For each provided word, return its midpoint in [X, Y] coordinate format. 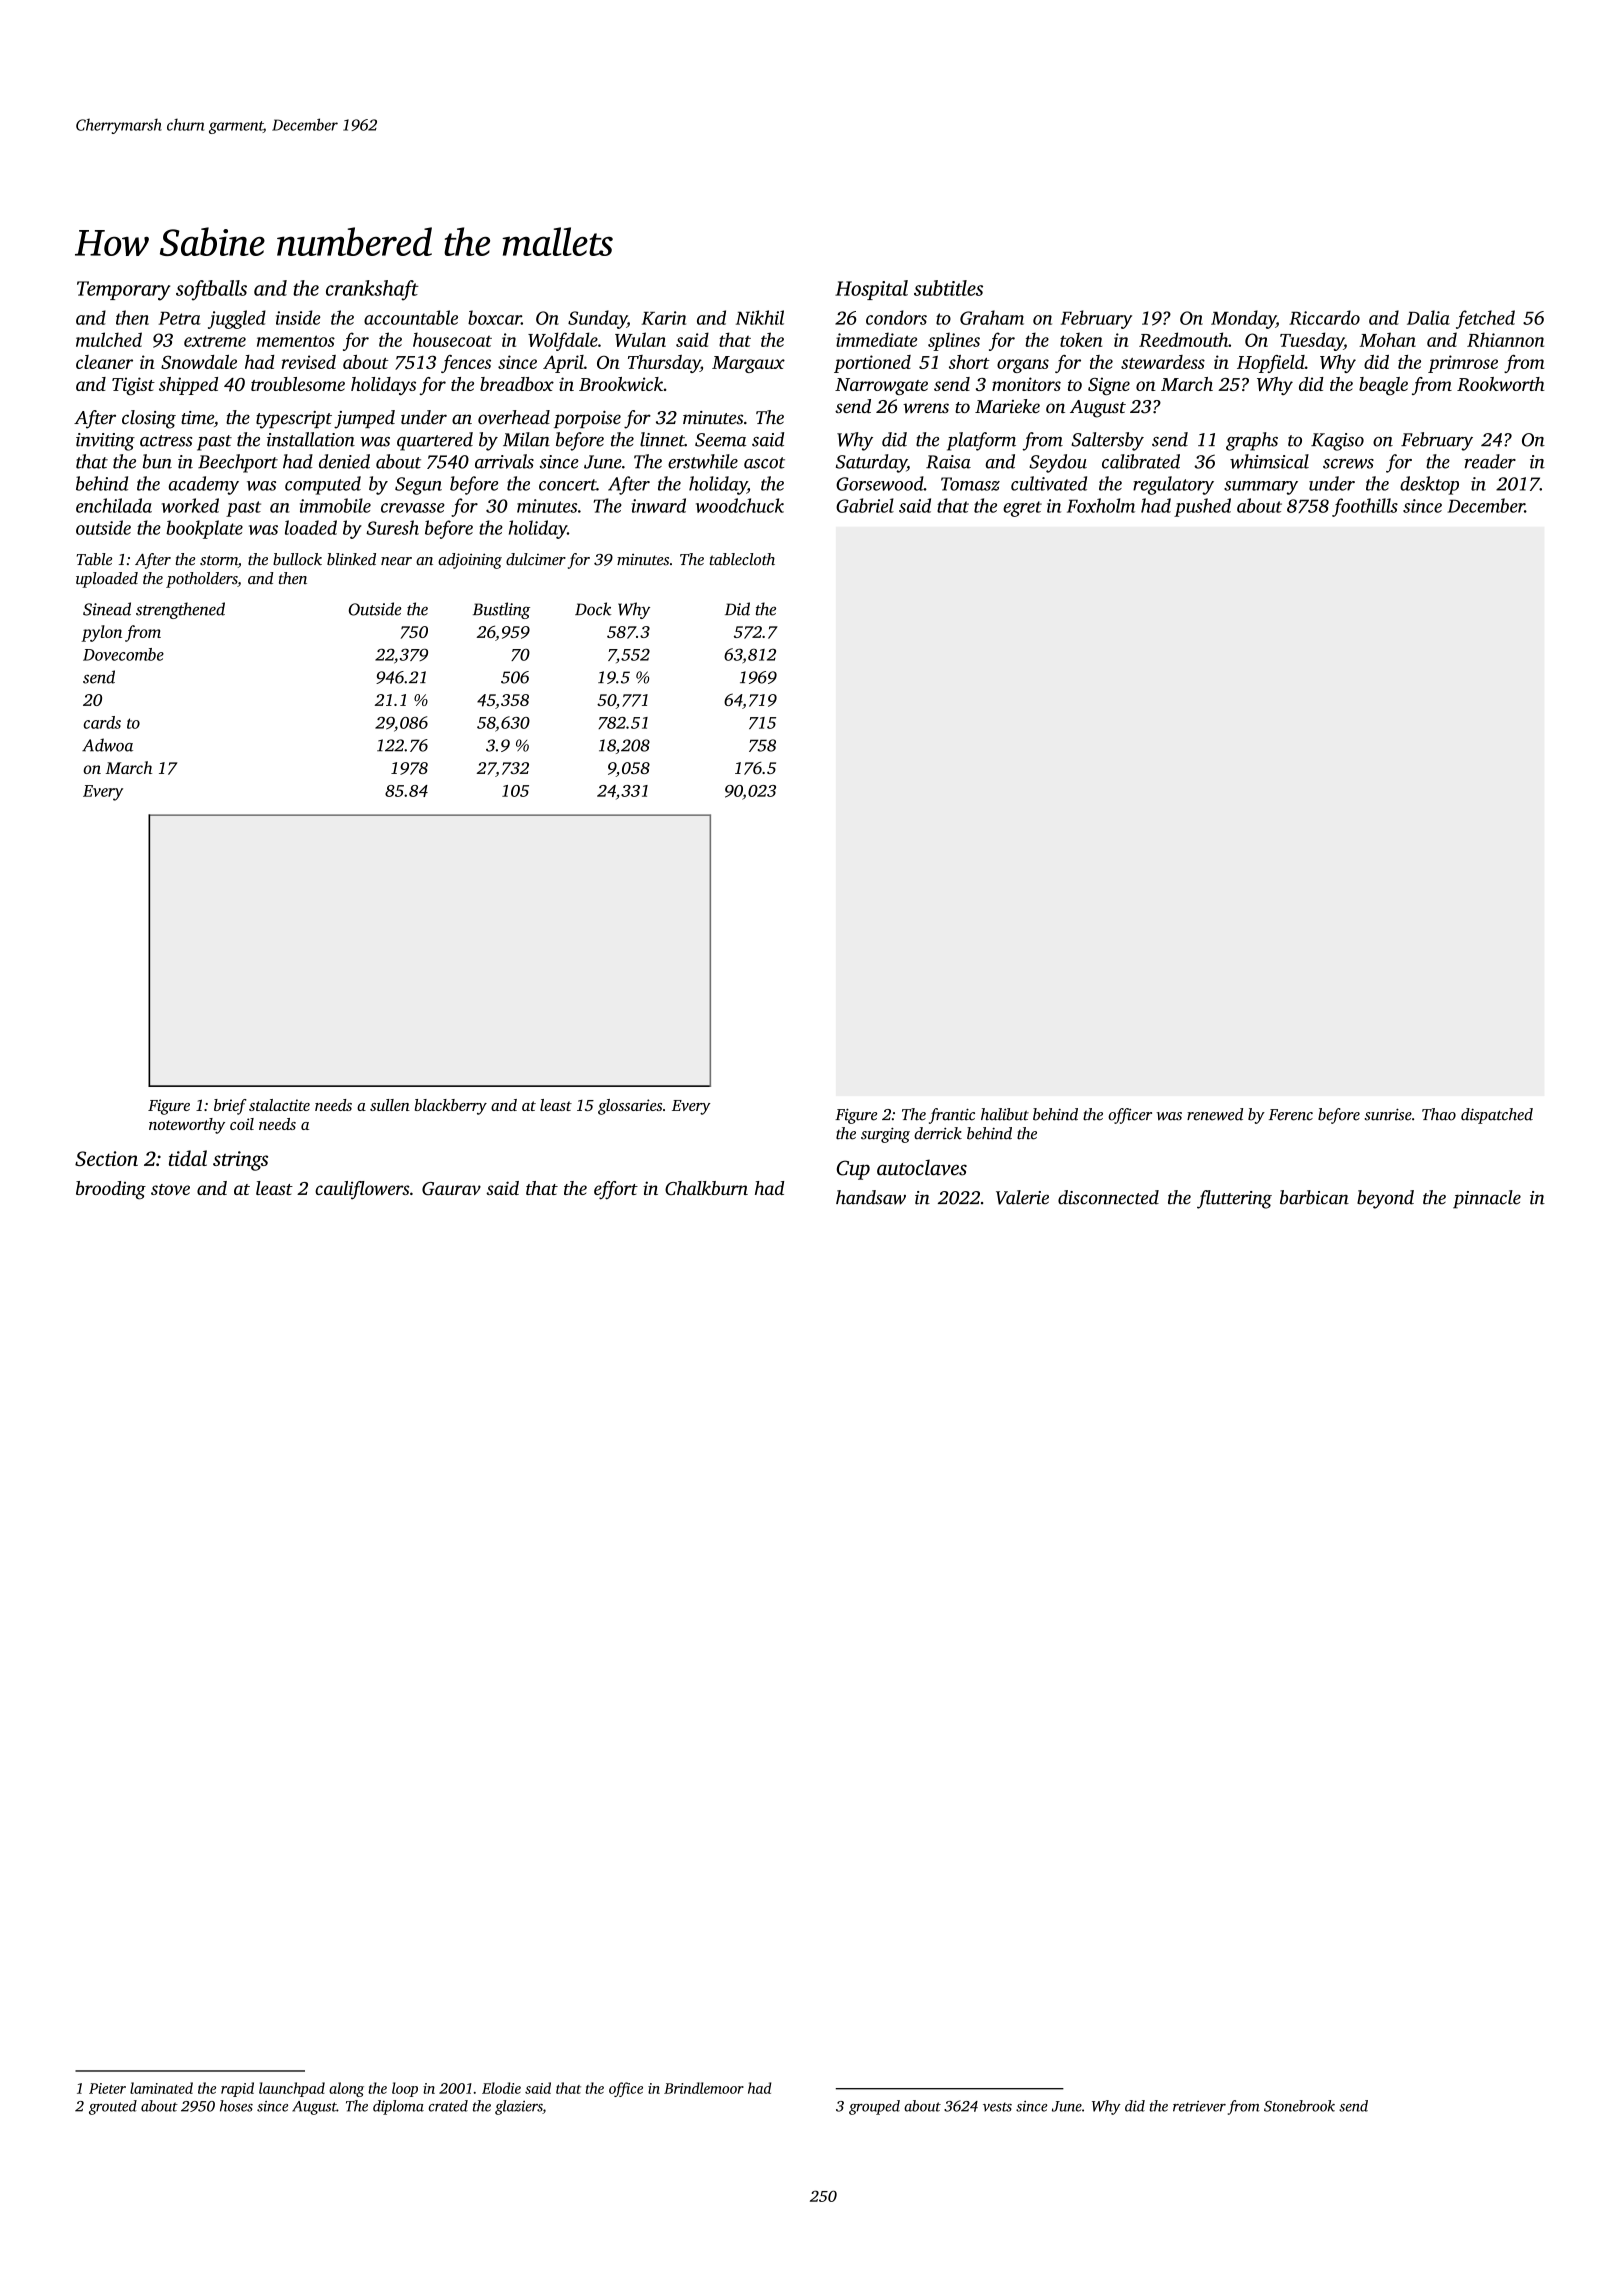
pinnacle [1487, 1199]
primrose [1463, 364]
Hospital [871, 290]
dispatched [1497, 1116]
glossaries [630, 1107]
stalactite [279, 1105]
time [197, 418]
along [346, 2089]
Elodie [501, 2088]
